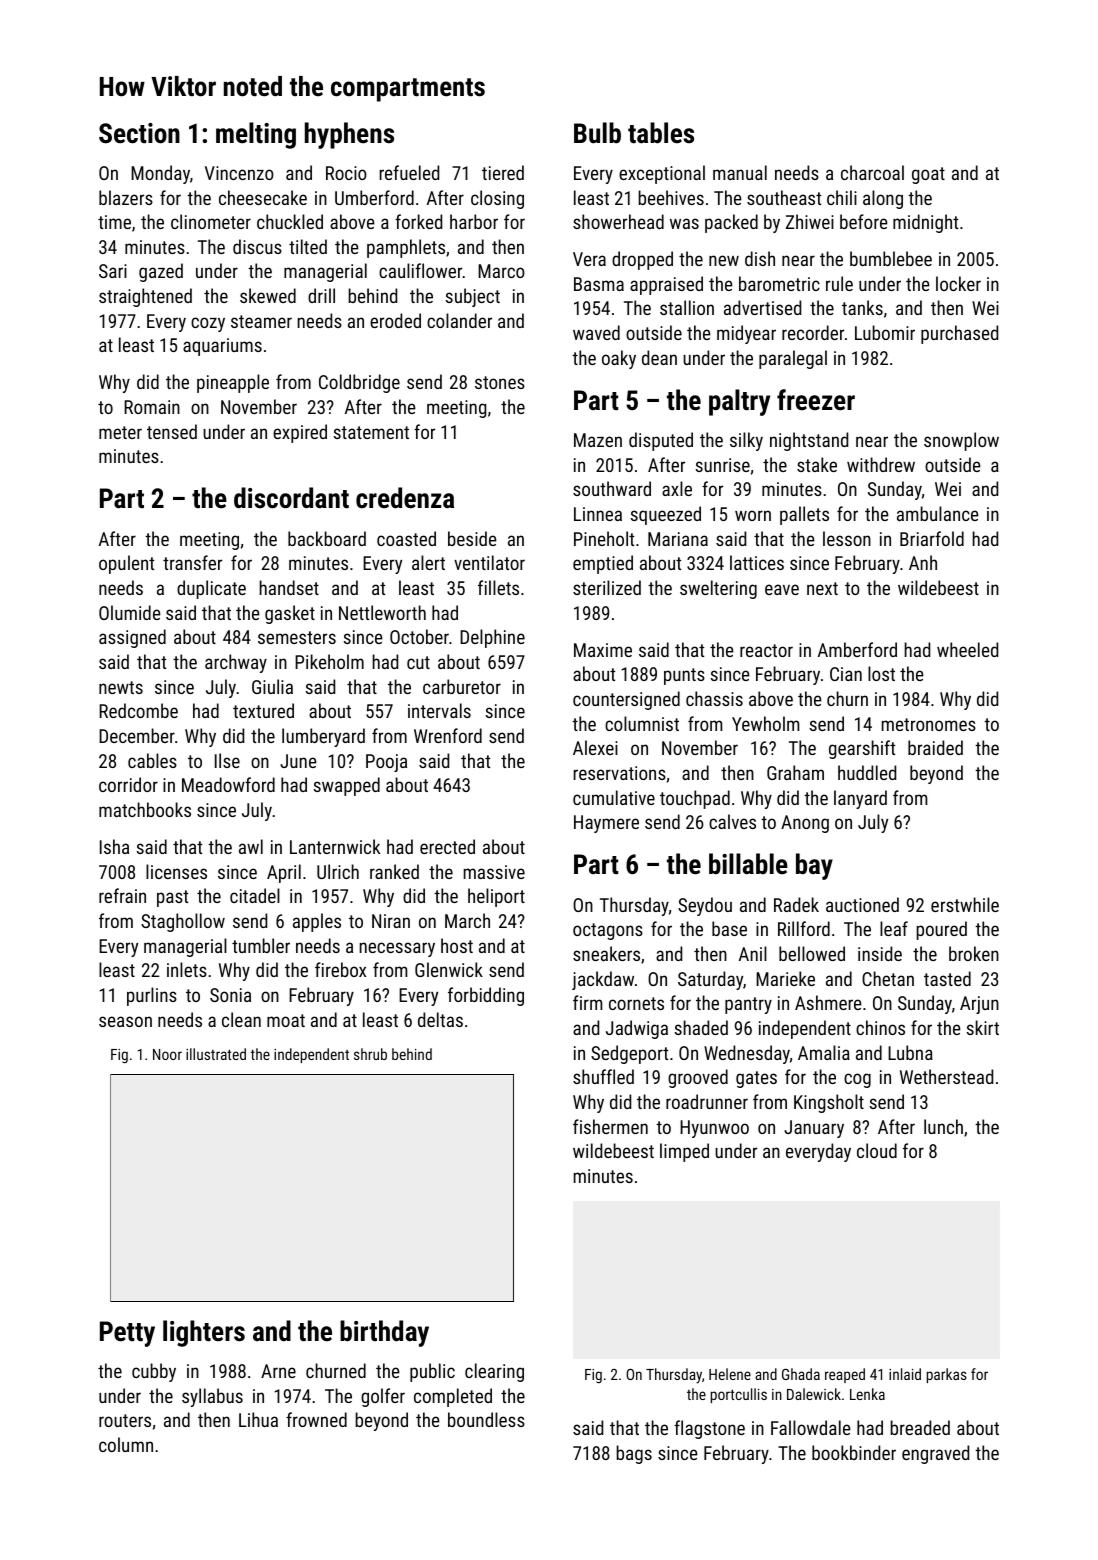 The width and height of the screenshot is (1098, 1560). I want to click on lighters, so click(204, 1333).
